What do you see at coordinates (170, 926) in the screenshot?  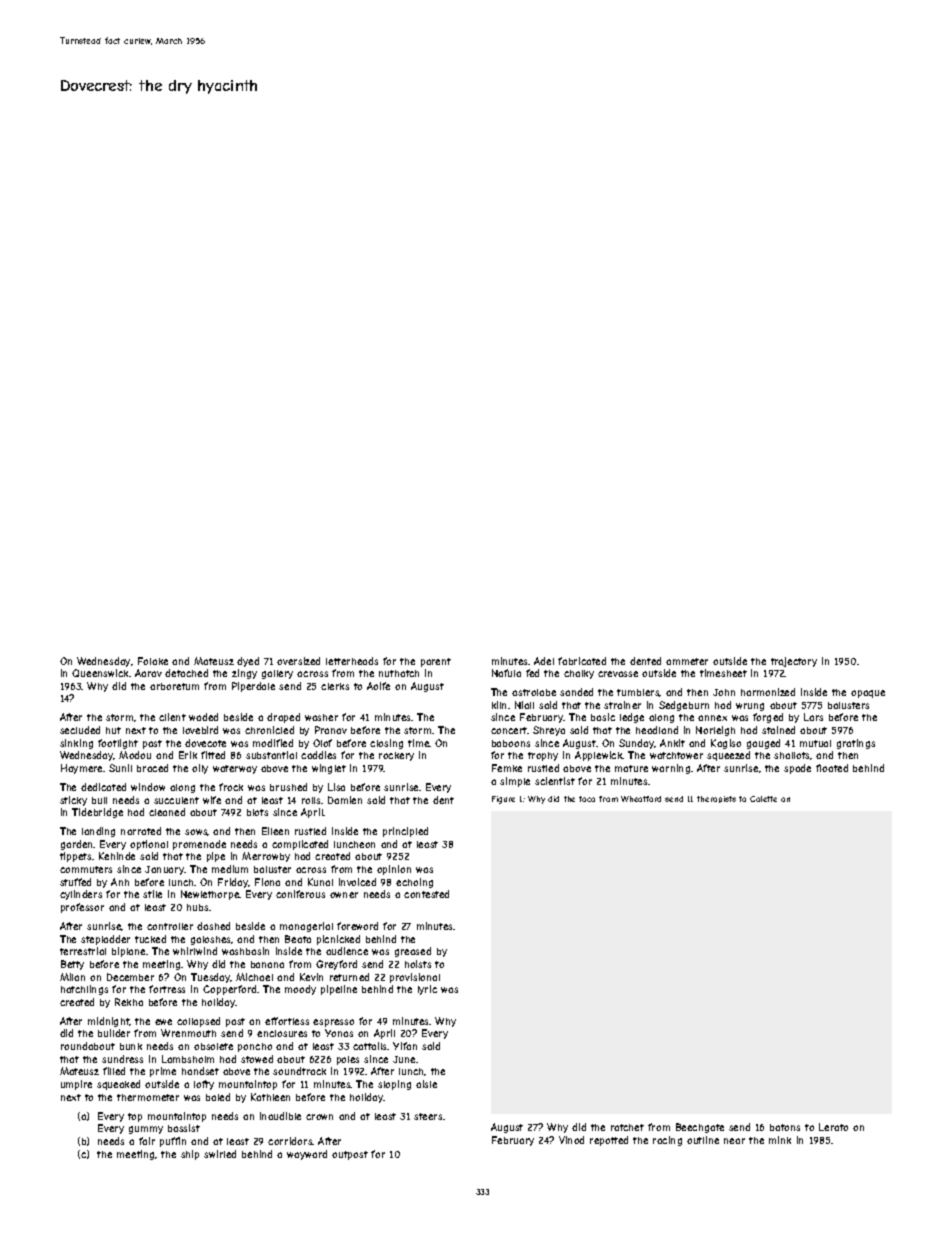 I see `controller` at bounding box center [170, 926].
